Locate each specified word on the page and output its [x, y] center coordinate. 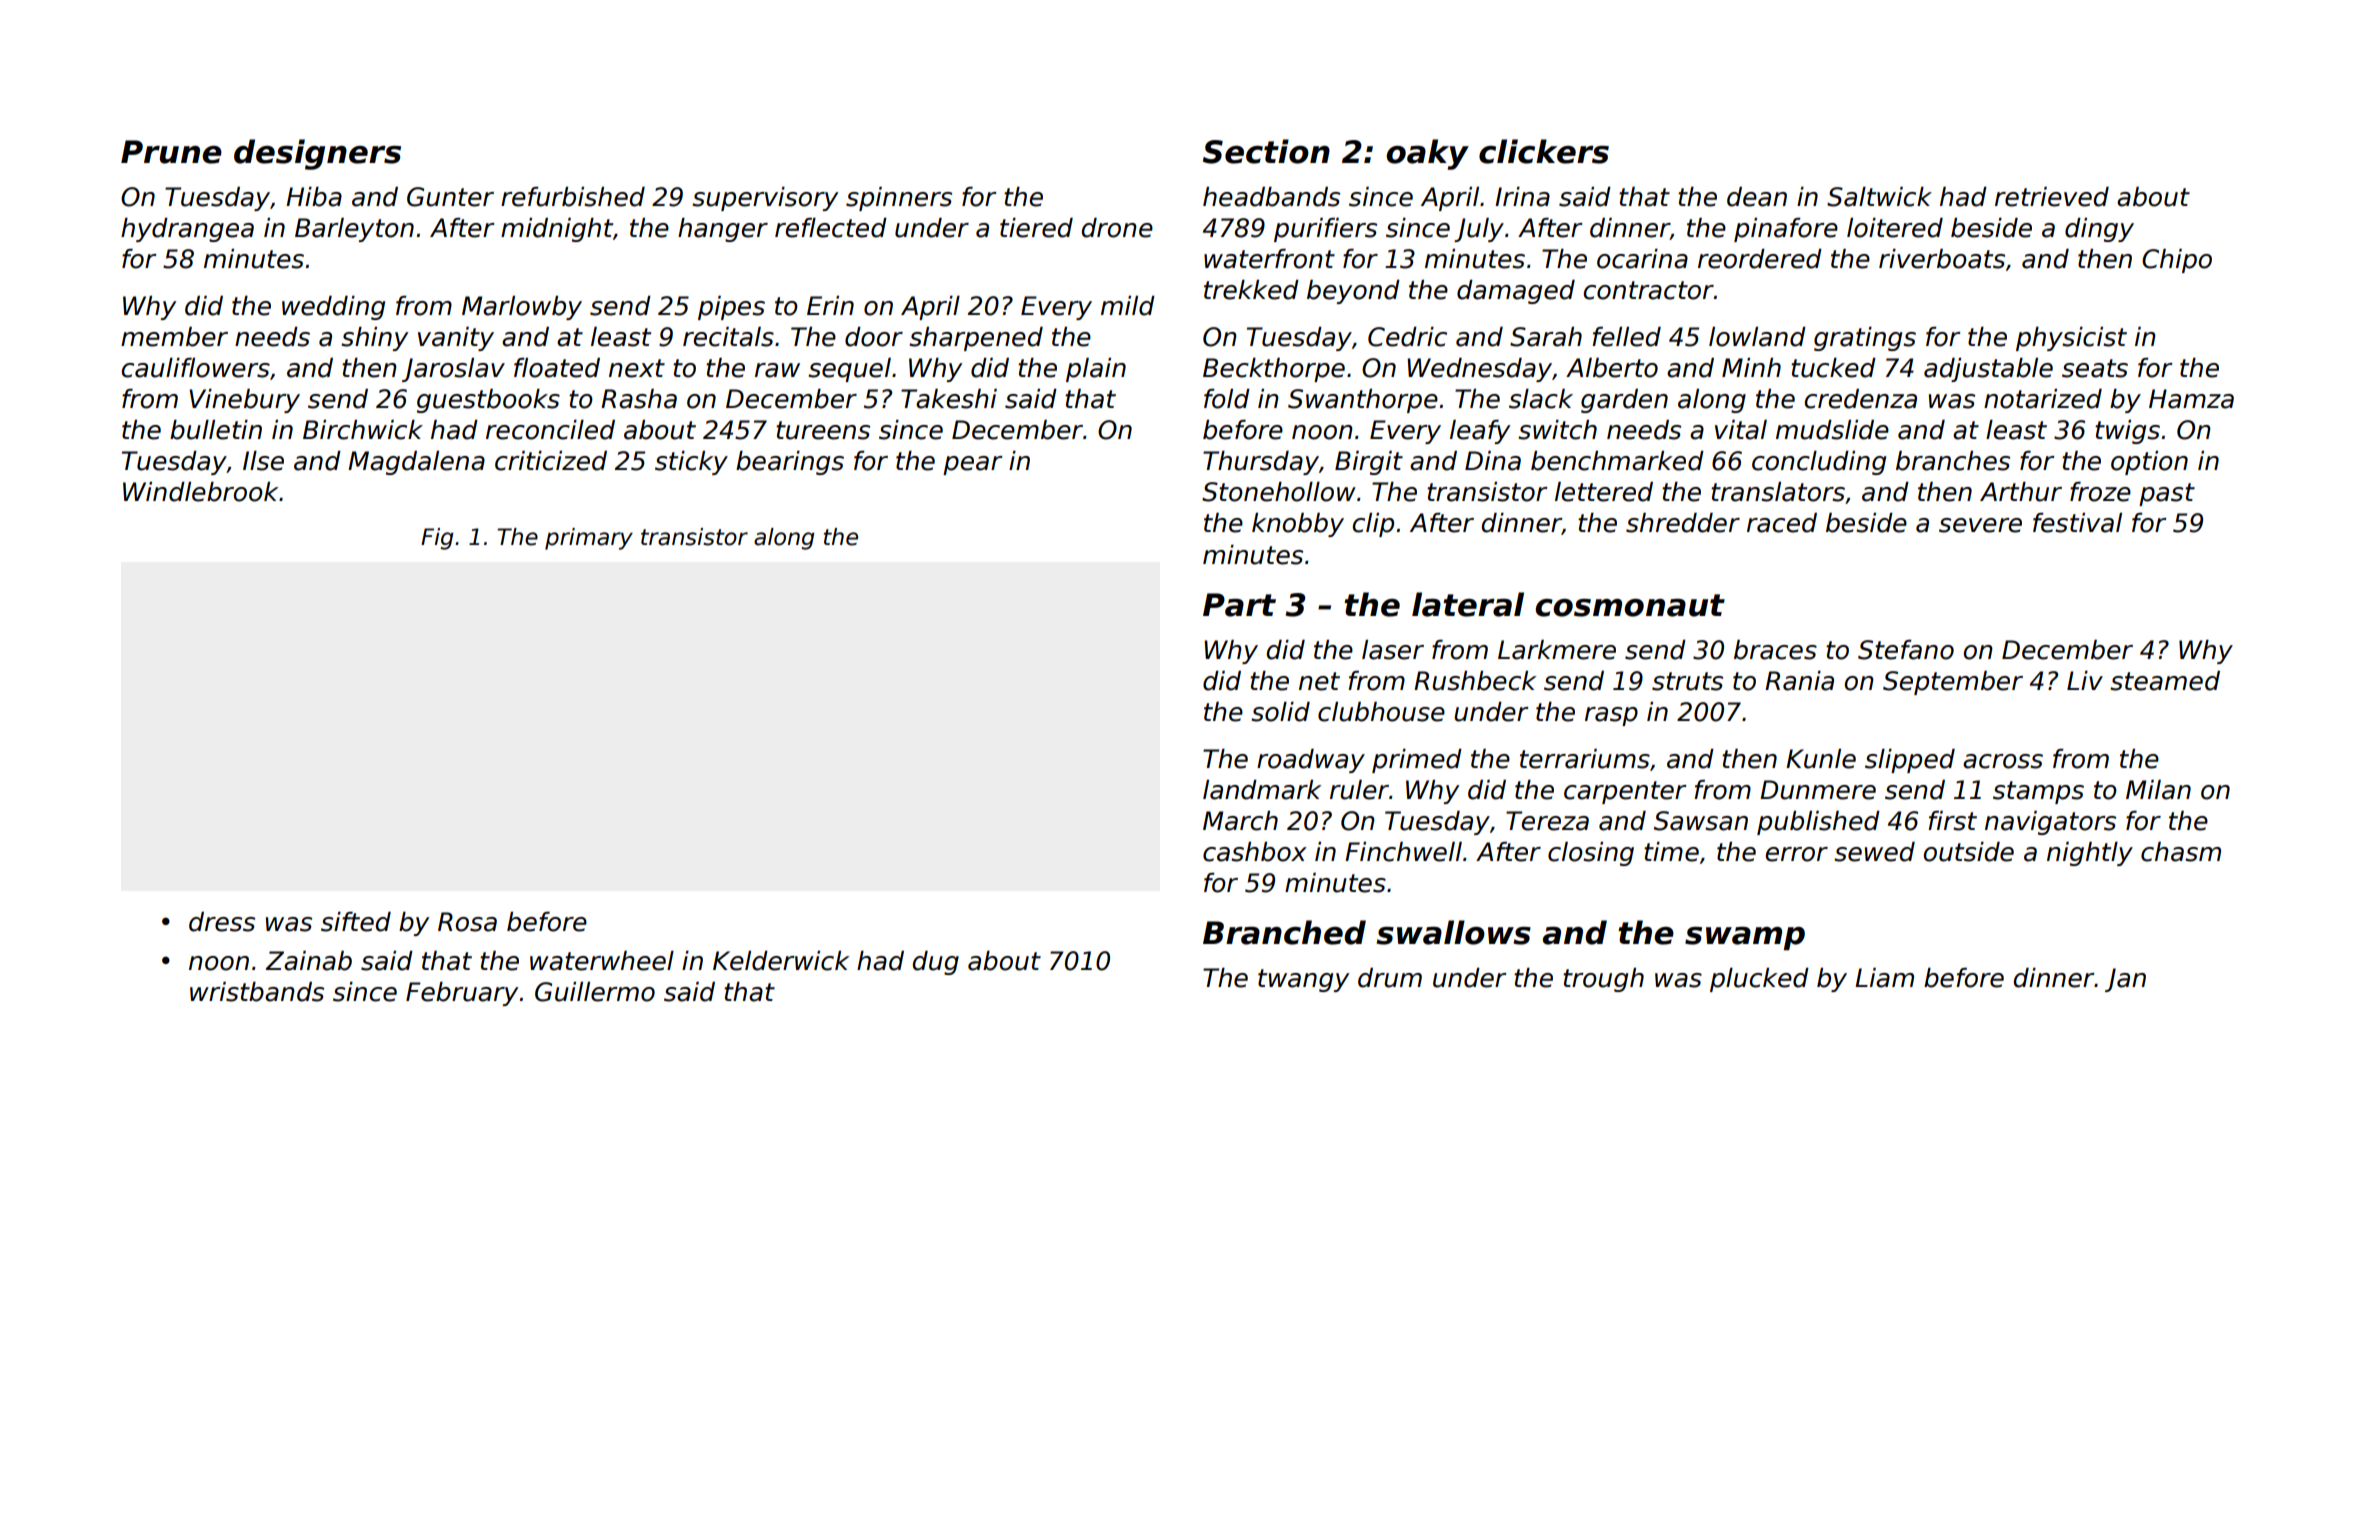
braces [1775, 650]
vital [1741, 430]
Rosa [467, 922]
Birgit [1369, 463]
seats [2095, 368]
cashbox [1255, 852]
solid [1280, 712]
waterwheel [602, 961]
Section [1266, 151]
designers [317, 154]
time [1671, 852]
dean [1757, 197]
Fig [437, 539]
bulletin [216, 430]
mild [1128, 306]
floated [557, 368]
